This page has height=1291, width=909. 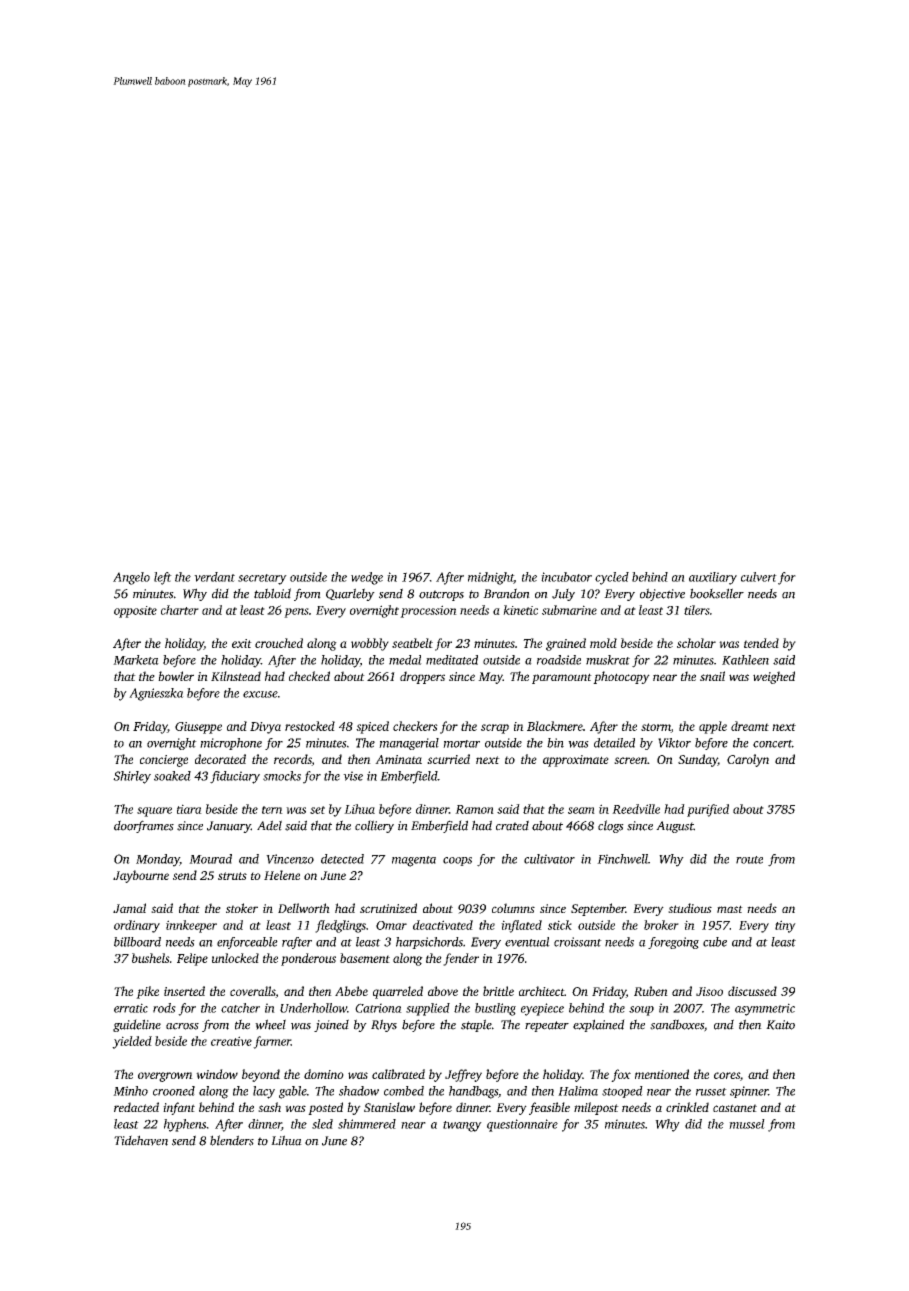 What do you see at coordinates (752, 991) in the page?
I see `discussed` at bounding box center [752, 991].
